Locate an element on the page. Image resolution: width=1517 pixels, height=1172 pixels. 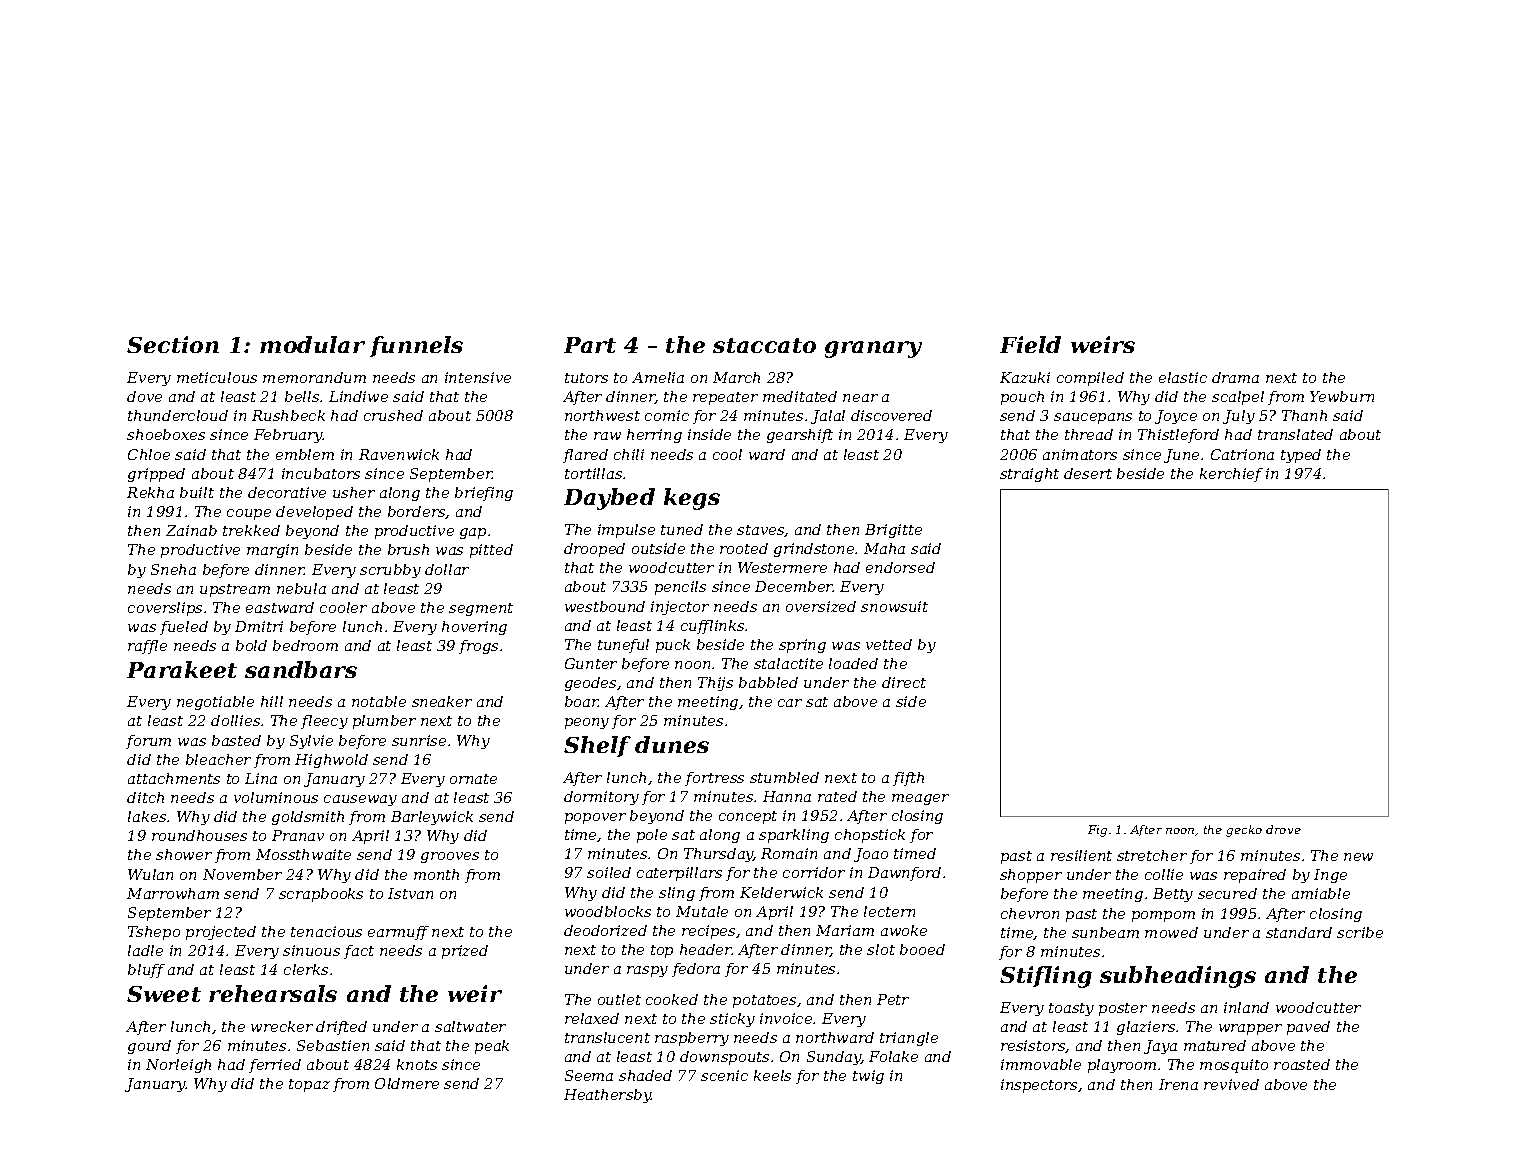
revived is located at coordinates (1231, 1084).
